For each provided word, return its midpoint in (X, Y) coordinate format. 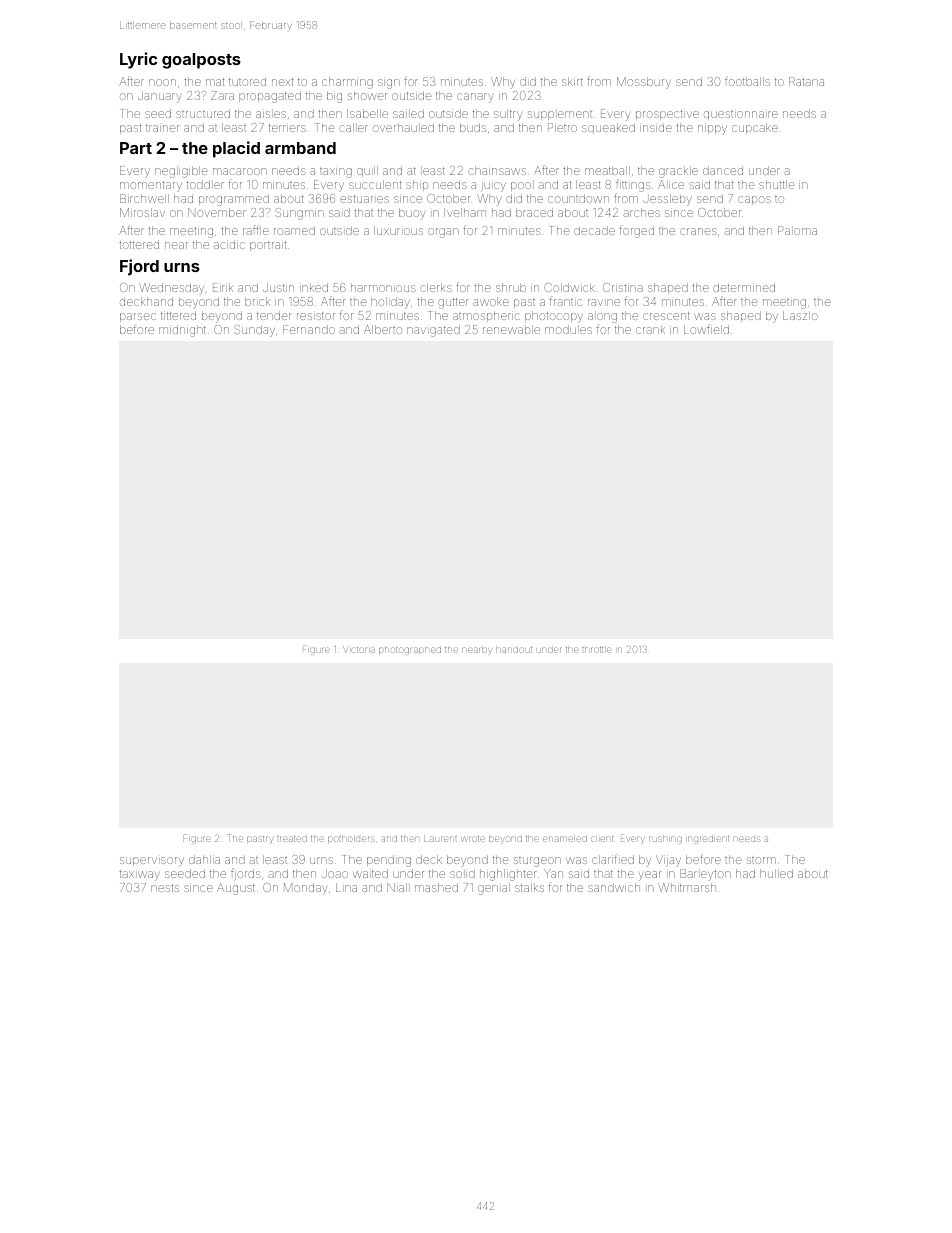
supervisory (152, 862)
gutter (453, 303)
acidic (229, 244)
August (236, 889)
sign (389, 84)
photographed (410, 651)
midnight (182, 331)
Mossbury (644, 83)
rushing (665, 840)
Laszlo (800, 315)
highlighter (508, 875)
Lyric (138, 60)
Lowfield (706, 329)
